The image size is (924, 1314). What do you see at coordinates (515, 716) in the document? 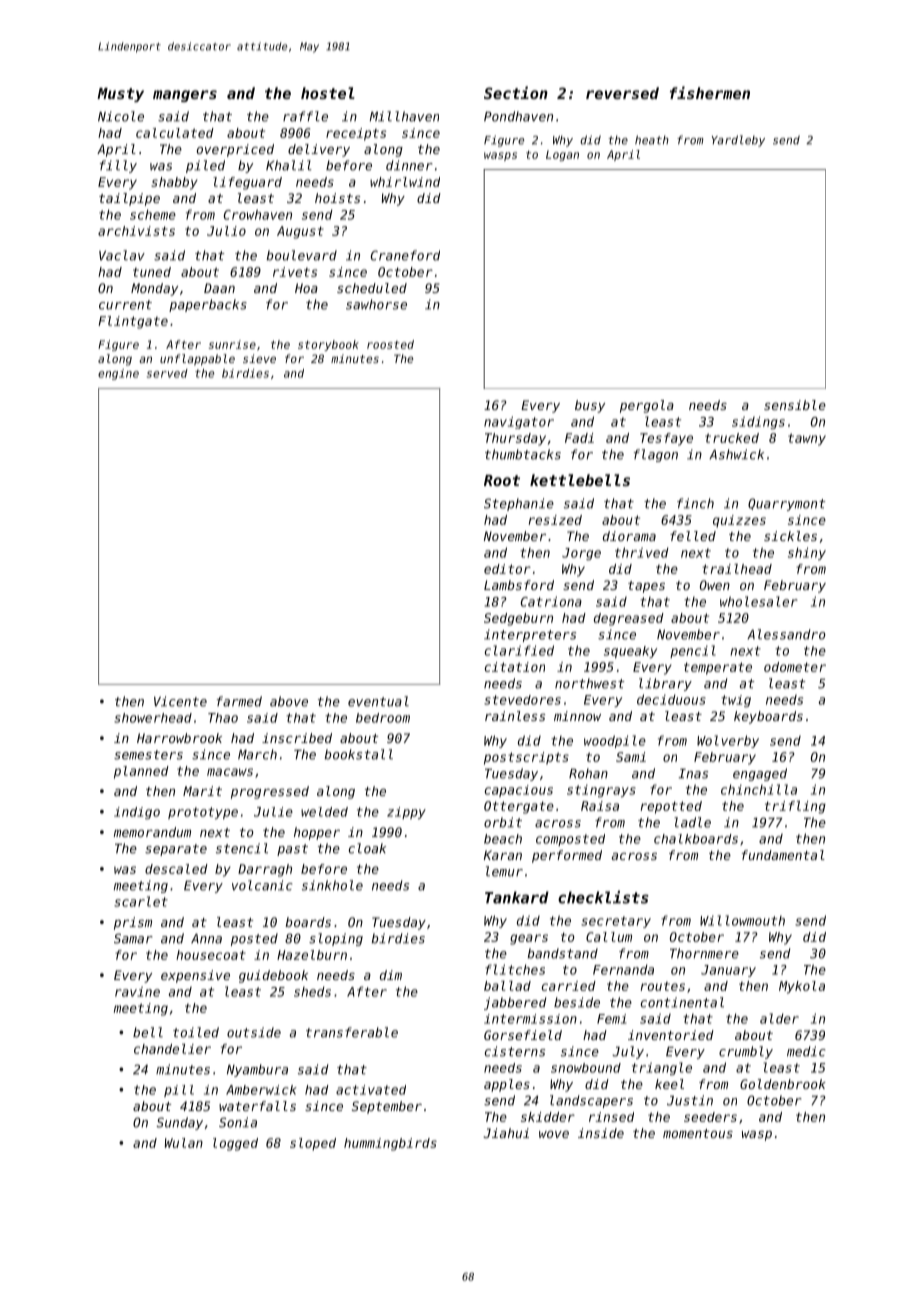
I see `rainless` at bounding box center [515, 716].
